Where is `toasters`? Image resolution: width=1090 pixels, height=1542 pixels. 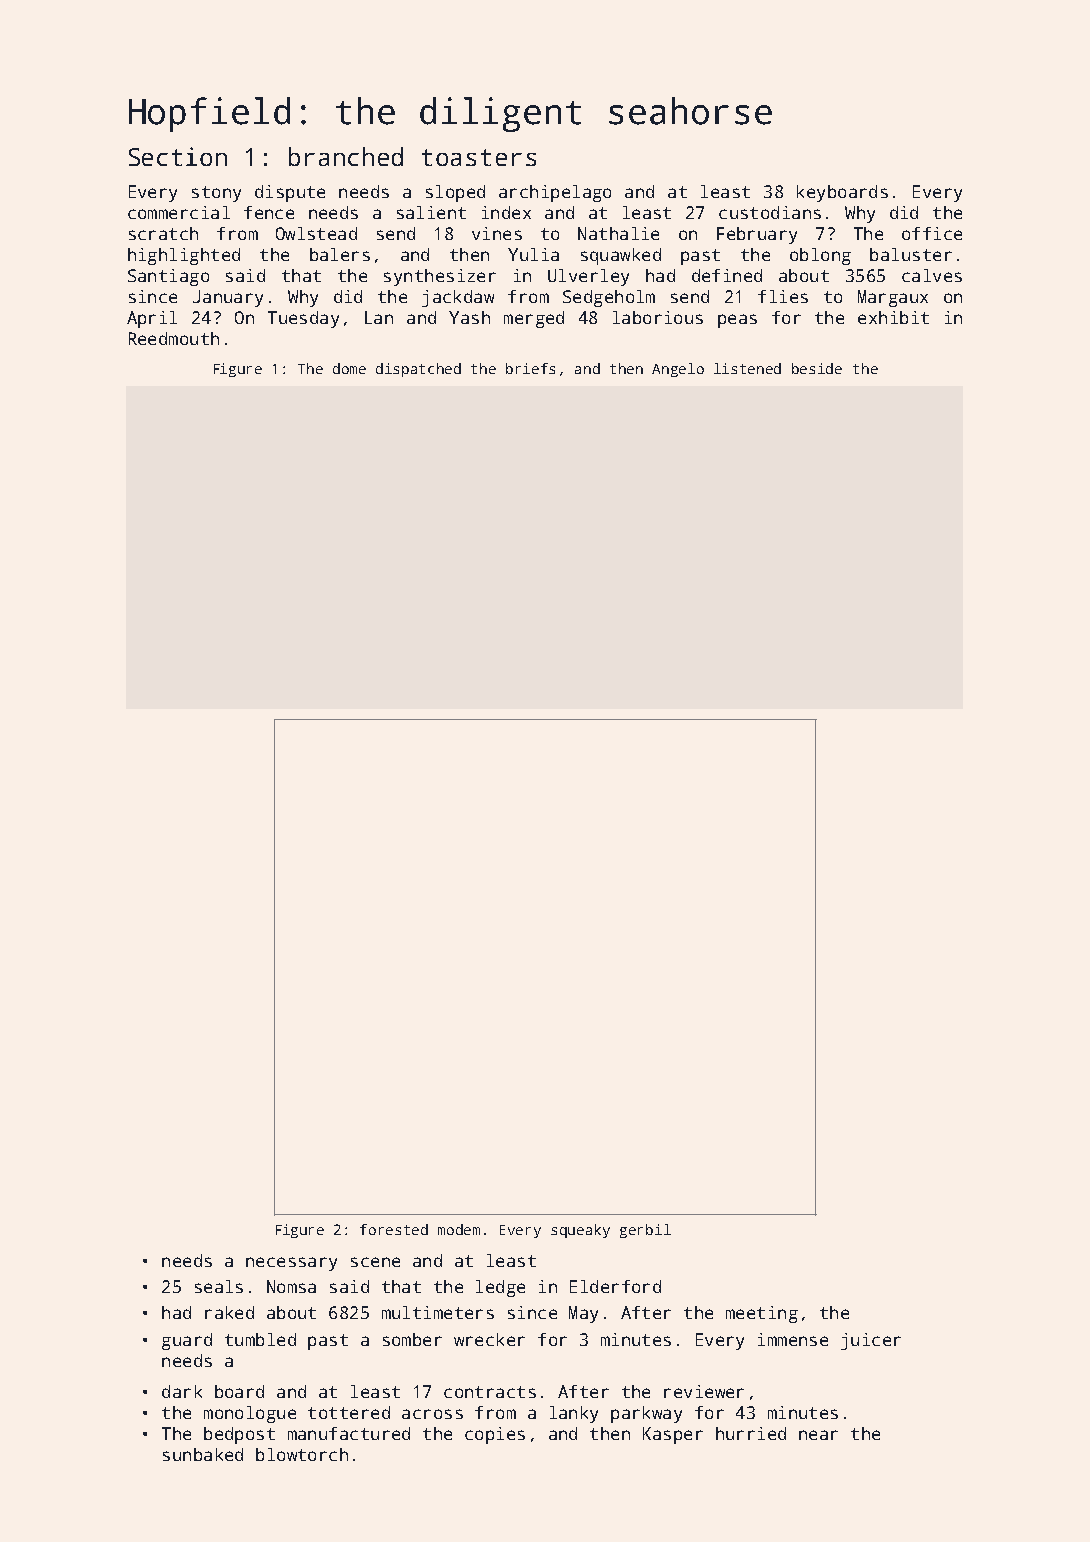
toasters is located at coordinates (479, 157).
